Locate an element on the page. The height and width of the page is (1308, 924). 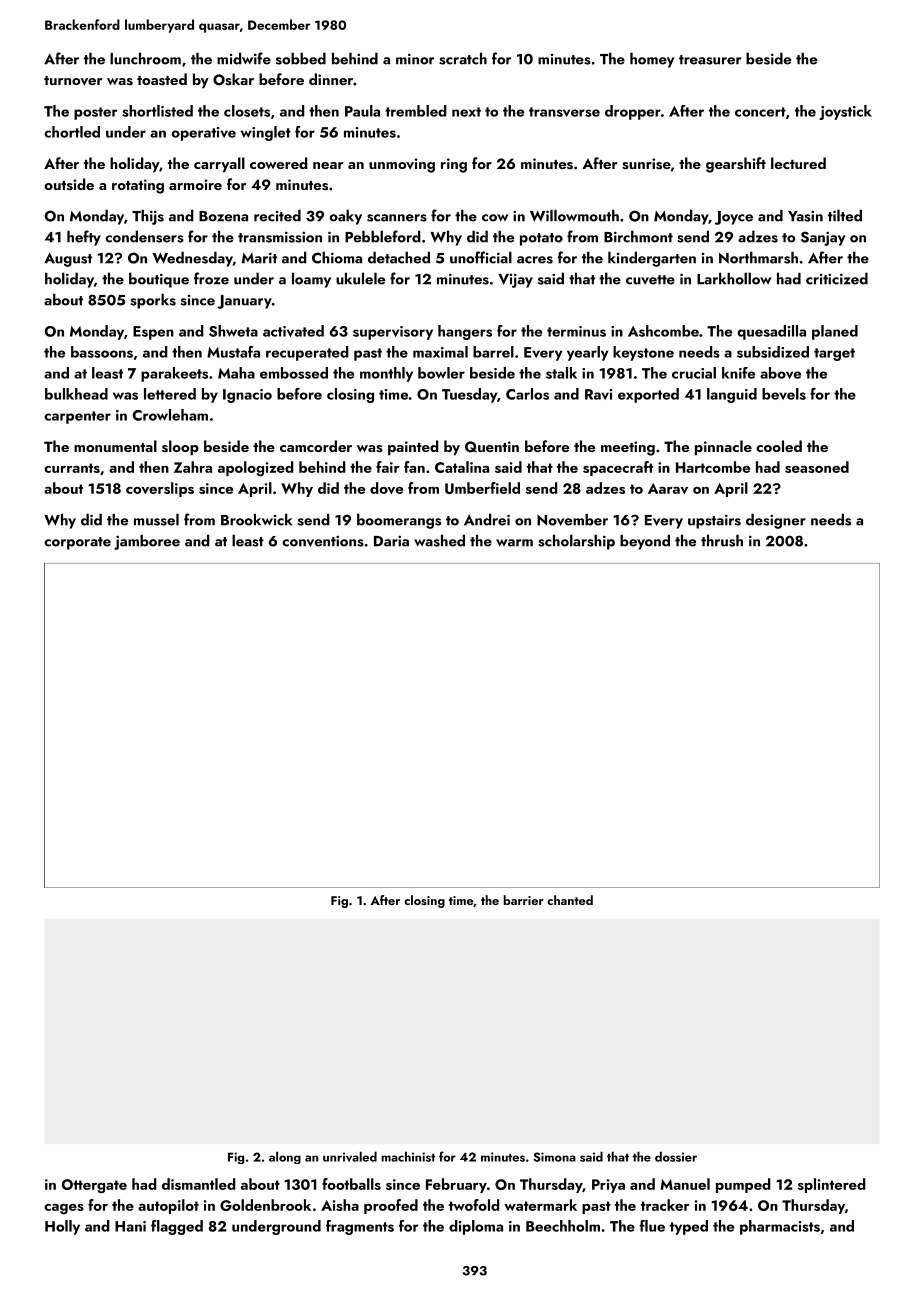
Ottergate is located at coordinates (94, 1186).
